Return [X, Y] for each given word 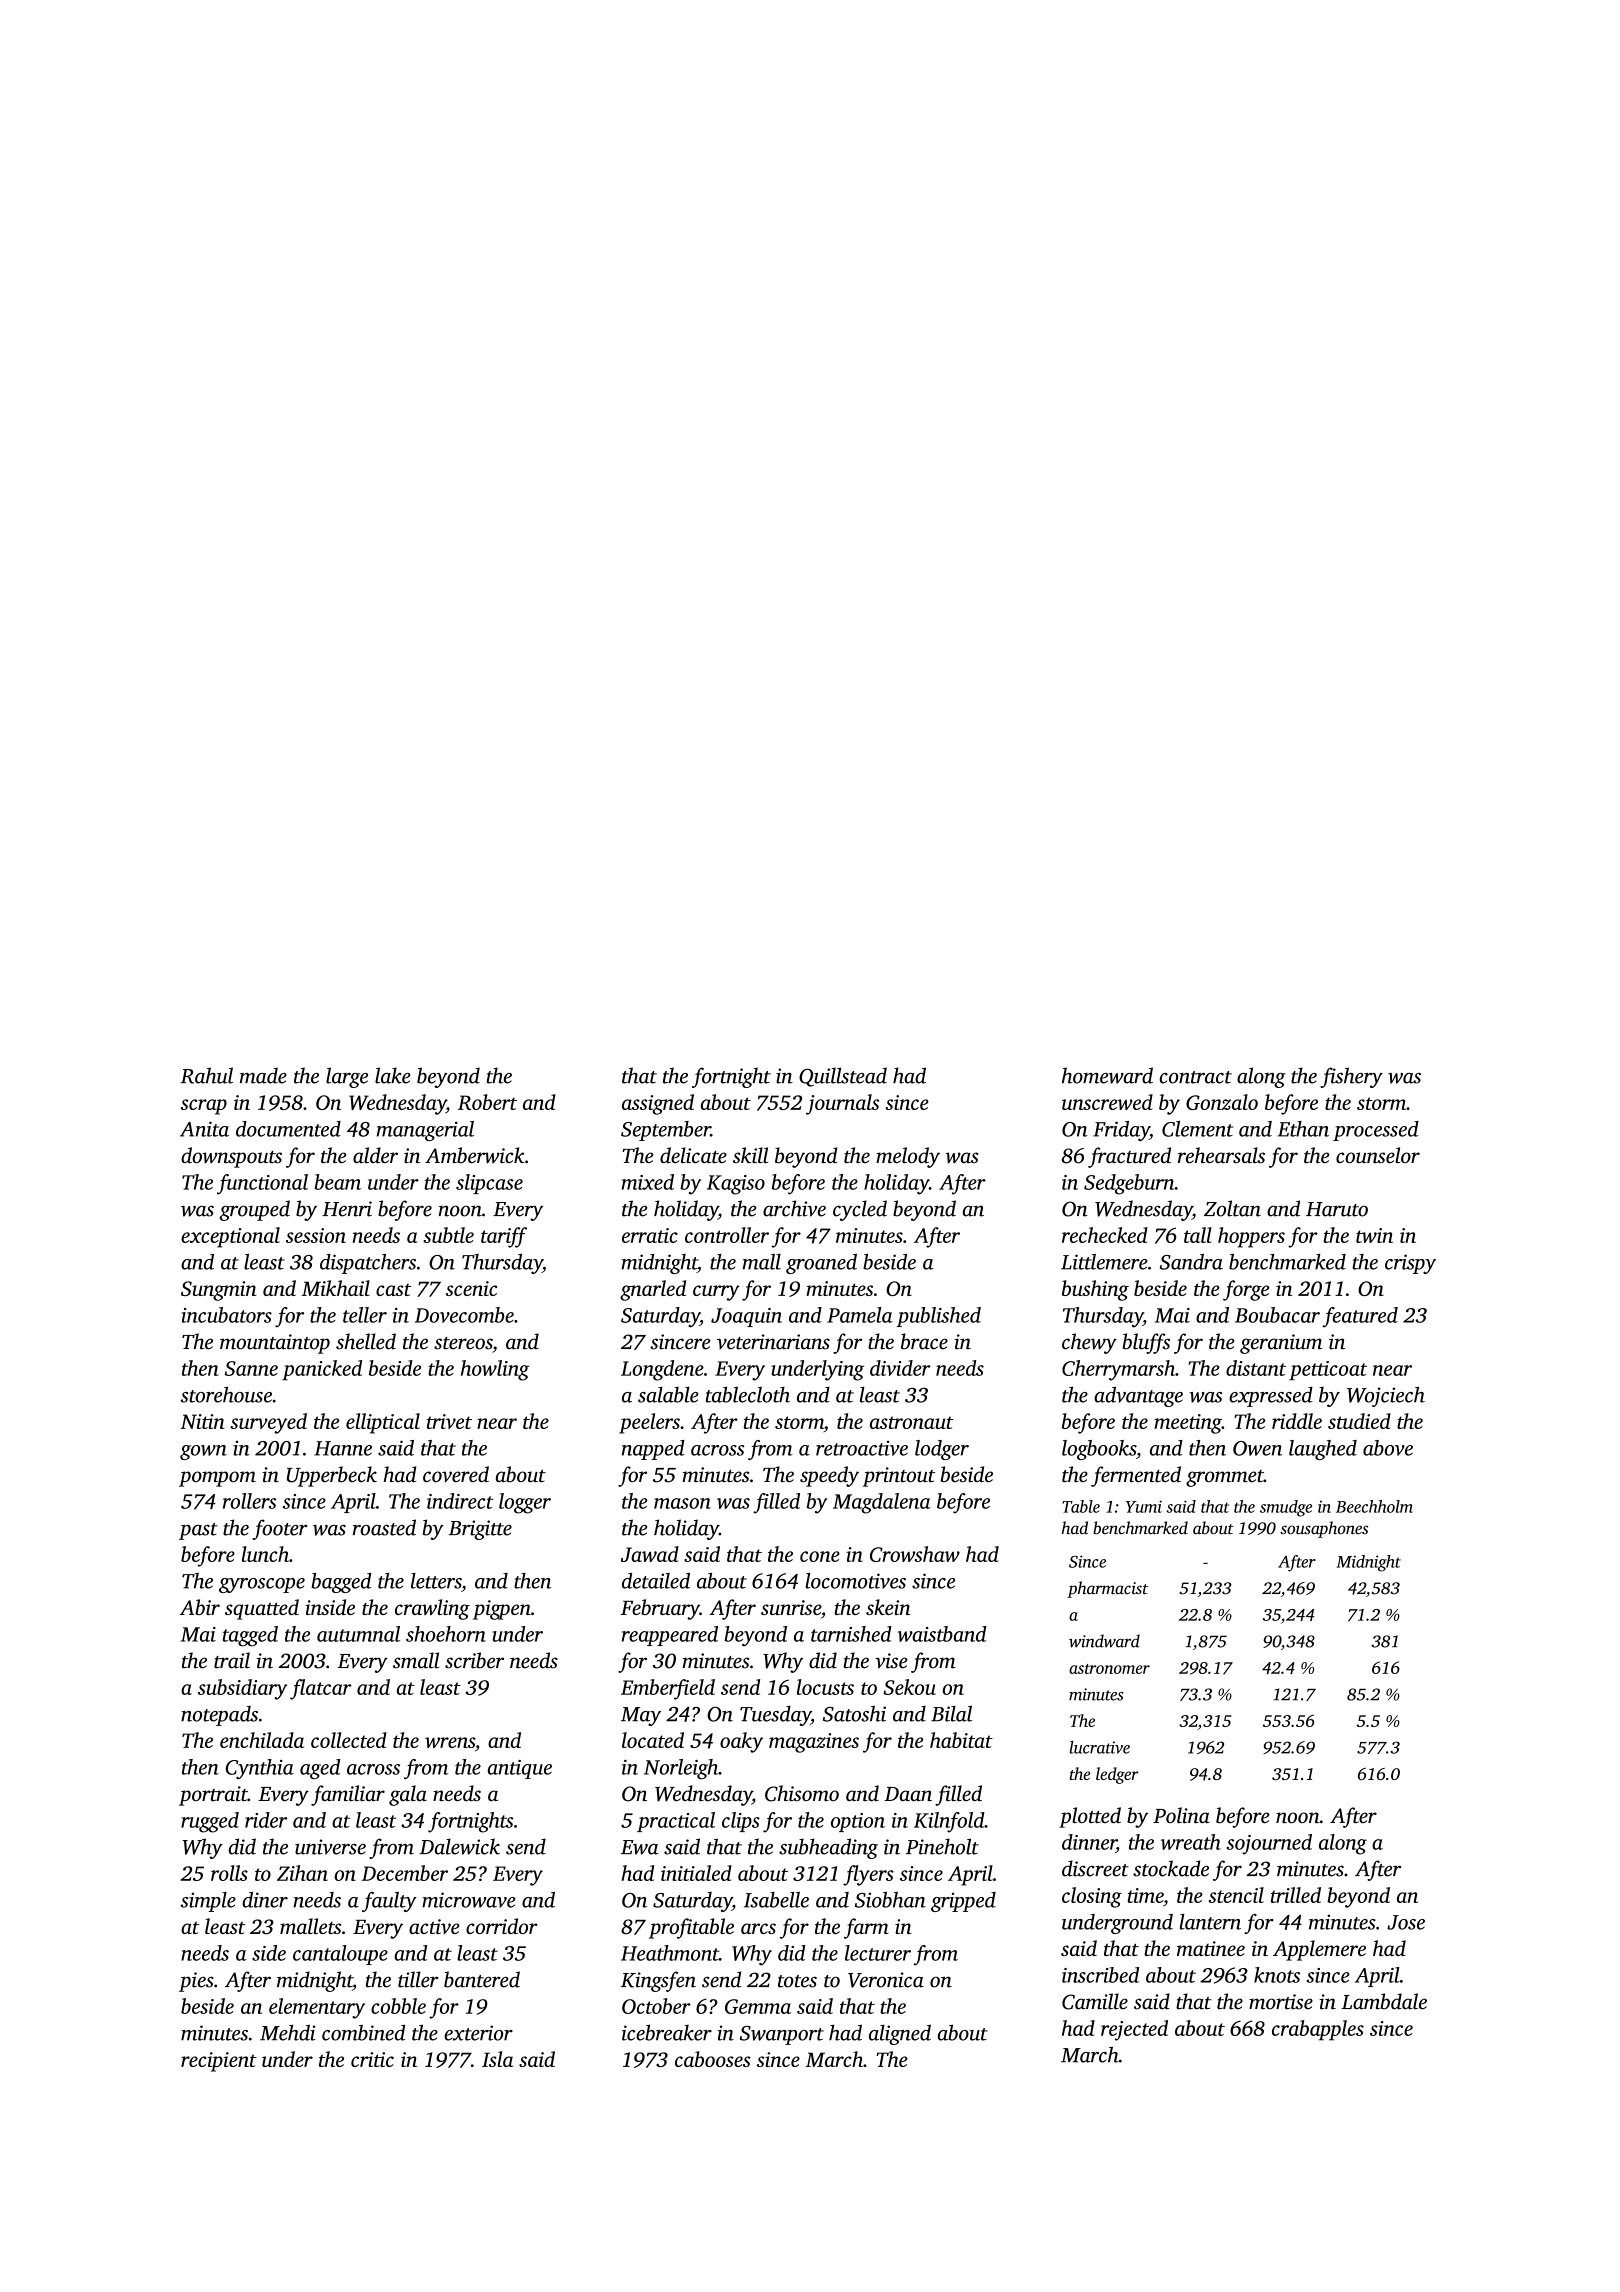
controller [727, 1235]
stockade [1171, 1868]
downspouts [231, 1157]
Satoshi [854, 1713]
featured [1360, 1317]
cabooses [713, 2059]
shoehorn [446, 1634]
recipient [219, 2062]
